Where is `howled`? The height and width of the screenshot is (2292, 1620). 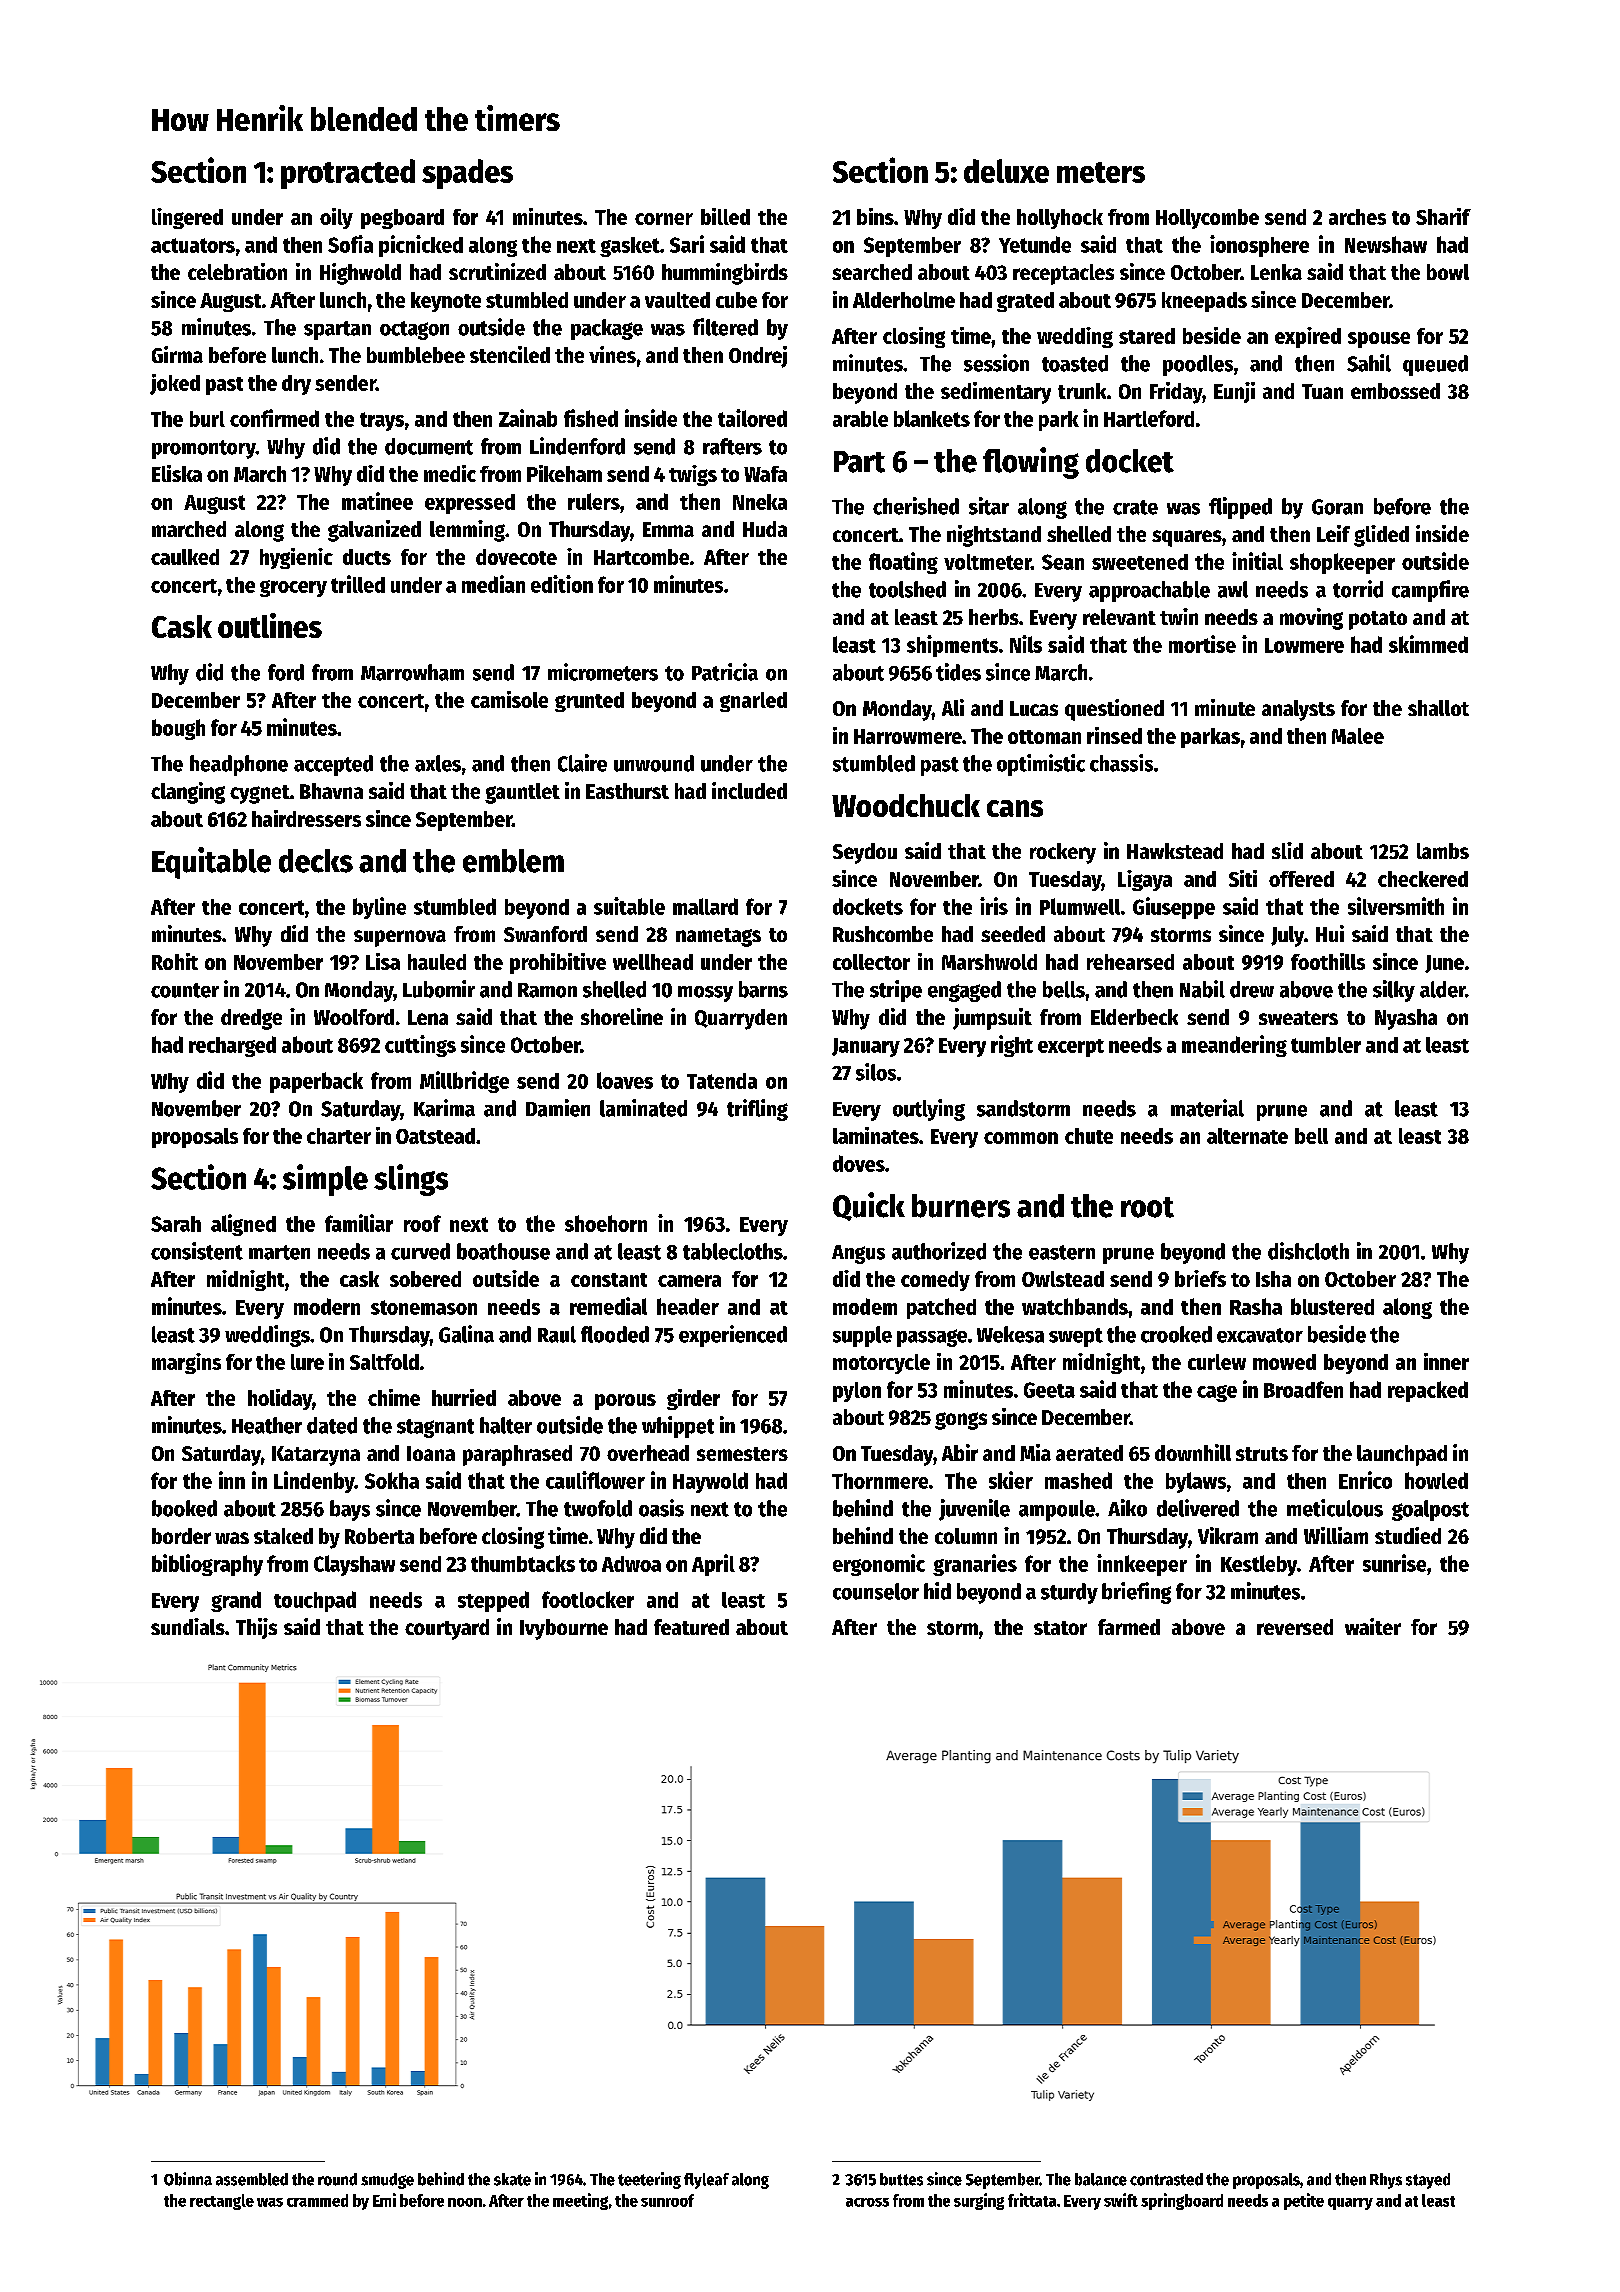
howled is located at coordinates (1436, 1480).
